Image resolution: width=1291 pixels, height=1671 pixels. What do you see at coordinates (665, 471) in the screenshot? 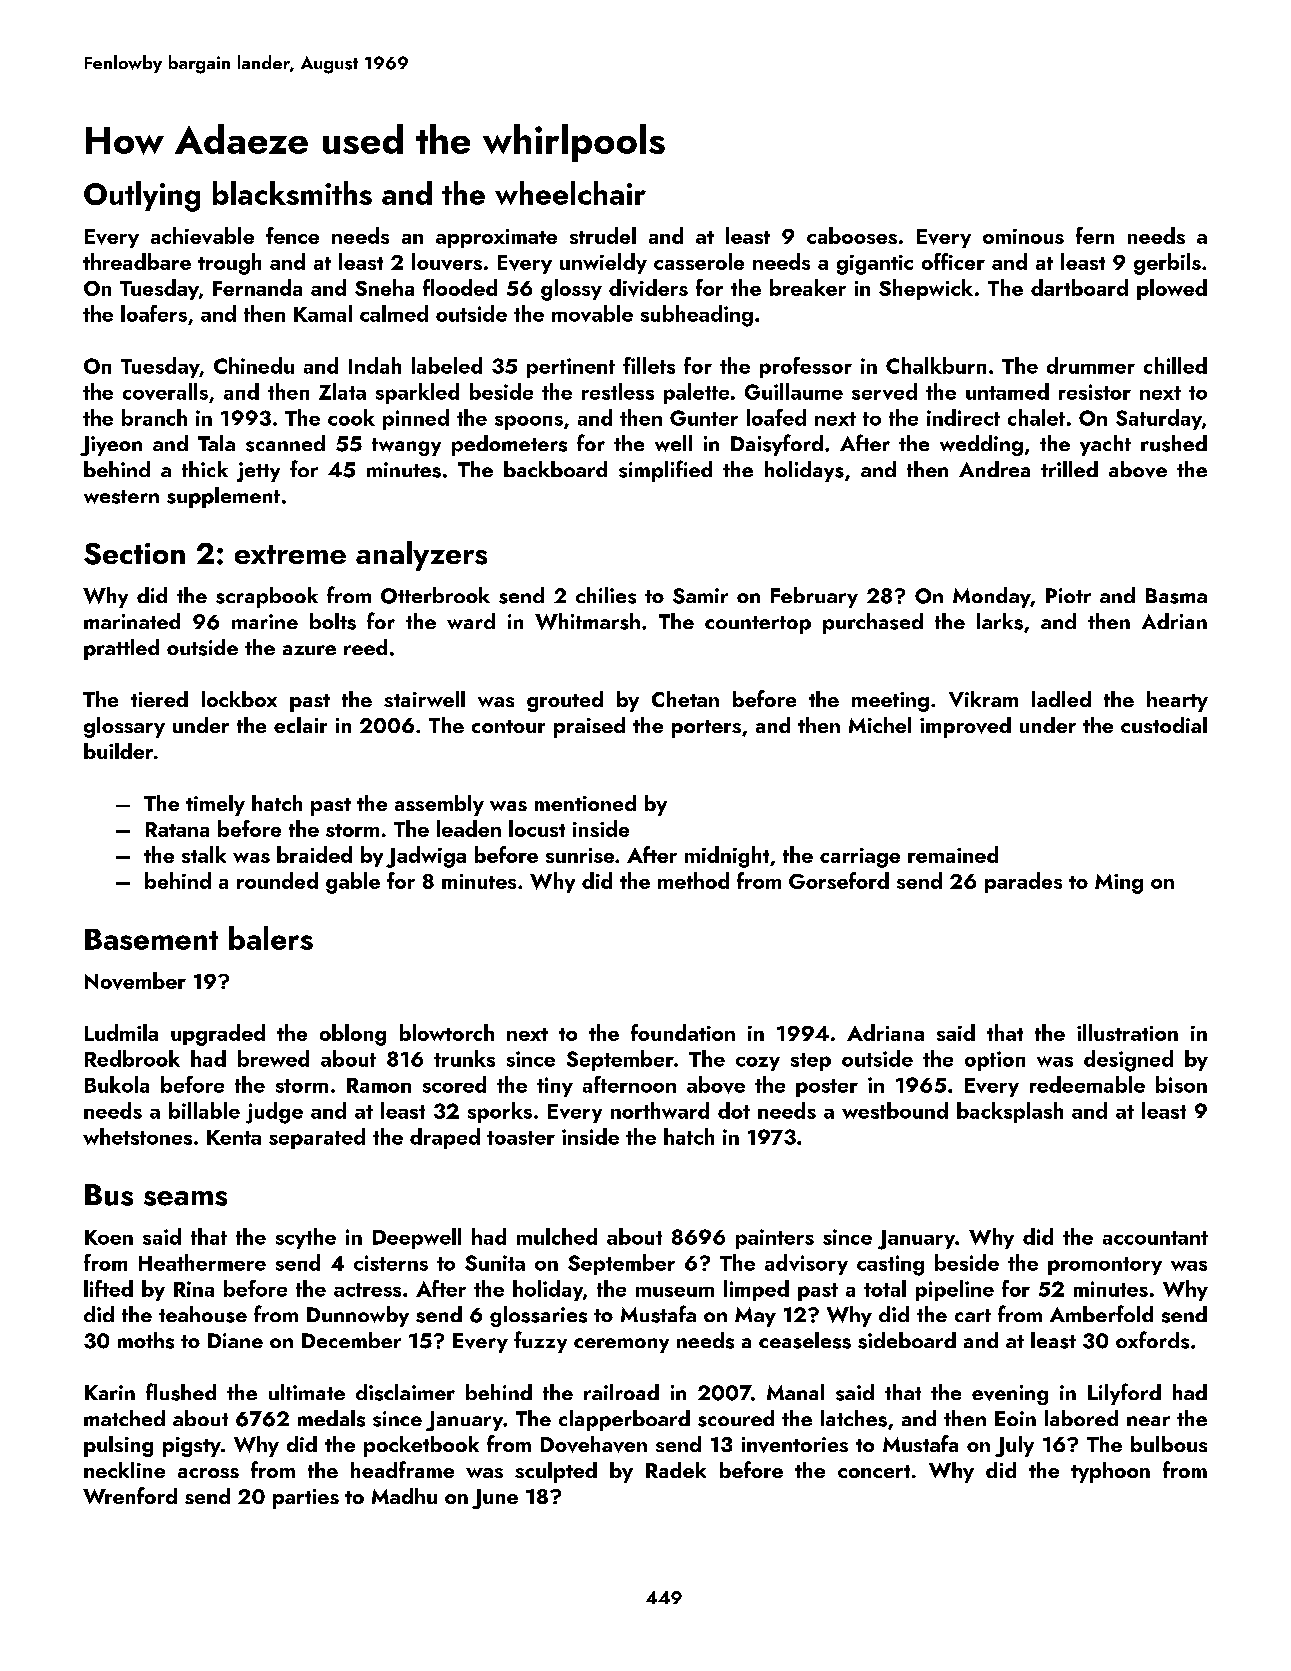
I see `simplified` at bounding box center [665, 471].
